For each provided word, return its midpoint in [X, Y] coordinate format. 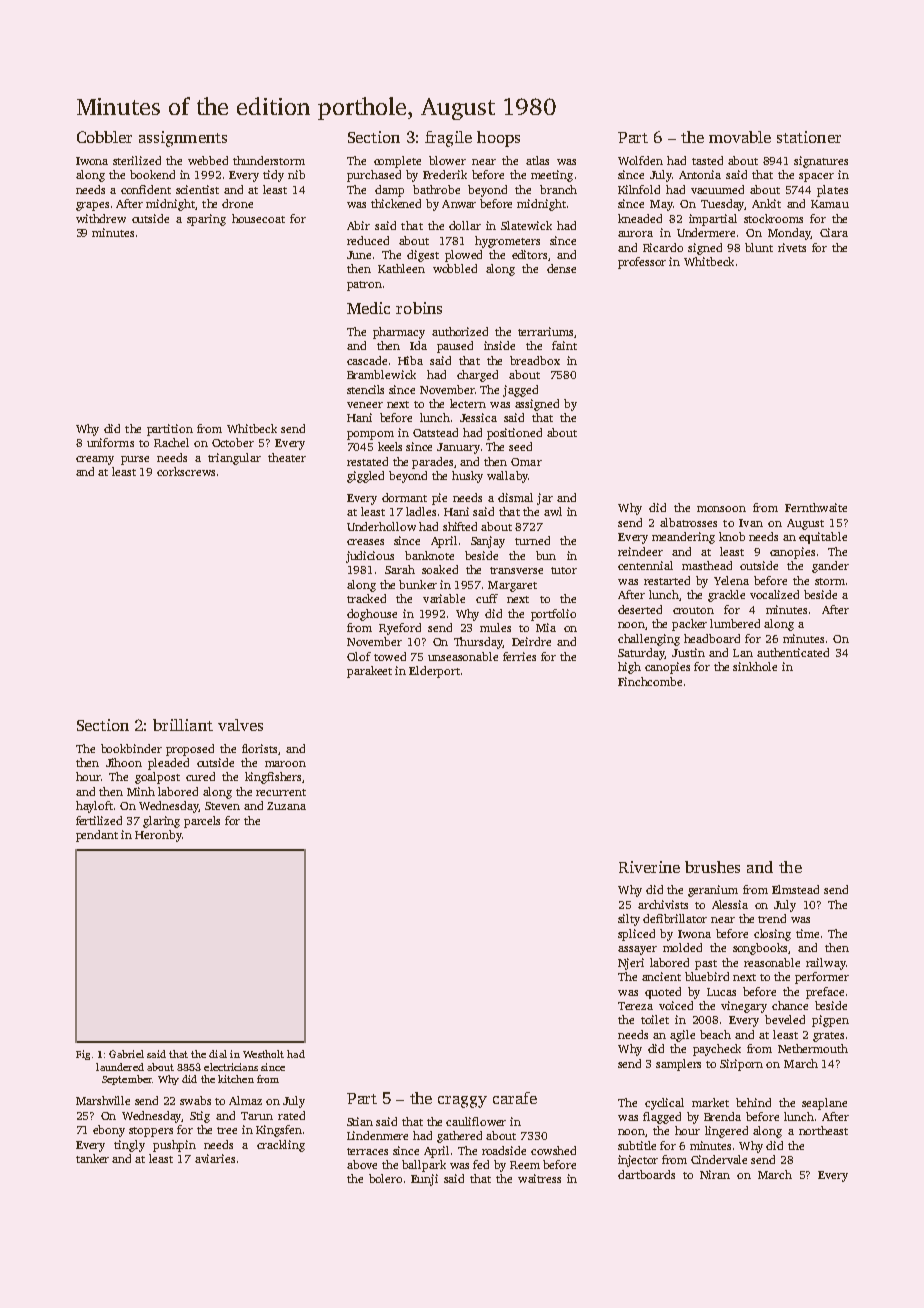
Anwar [459, 204]
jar [545, 499]
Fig [83, 1055]
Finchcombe [650, 681]
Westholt [263, 1054]
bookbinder [131, 748]
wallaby [507, 477]
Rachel [171, 442]
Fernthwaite [816, 507]
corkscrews [186, 471]
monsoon [721, 509]
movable [740, 137]
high [629, 668]
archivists [663, 904]
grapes [92, 206]
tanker [92, 1158]
